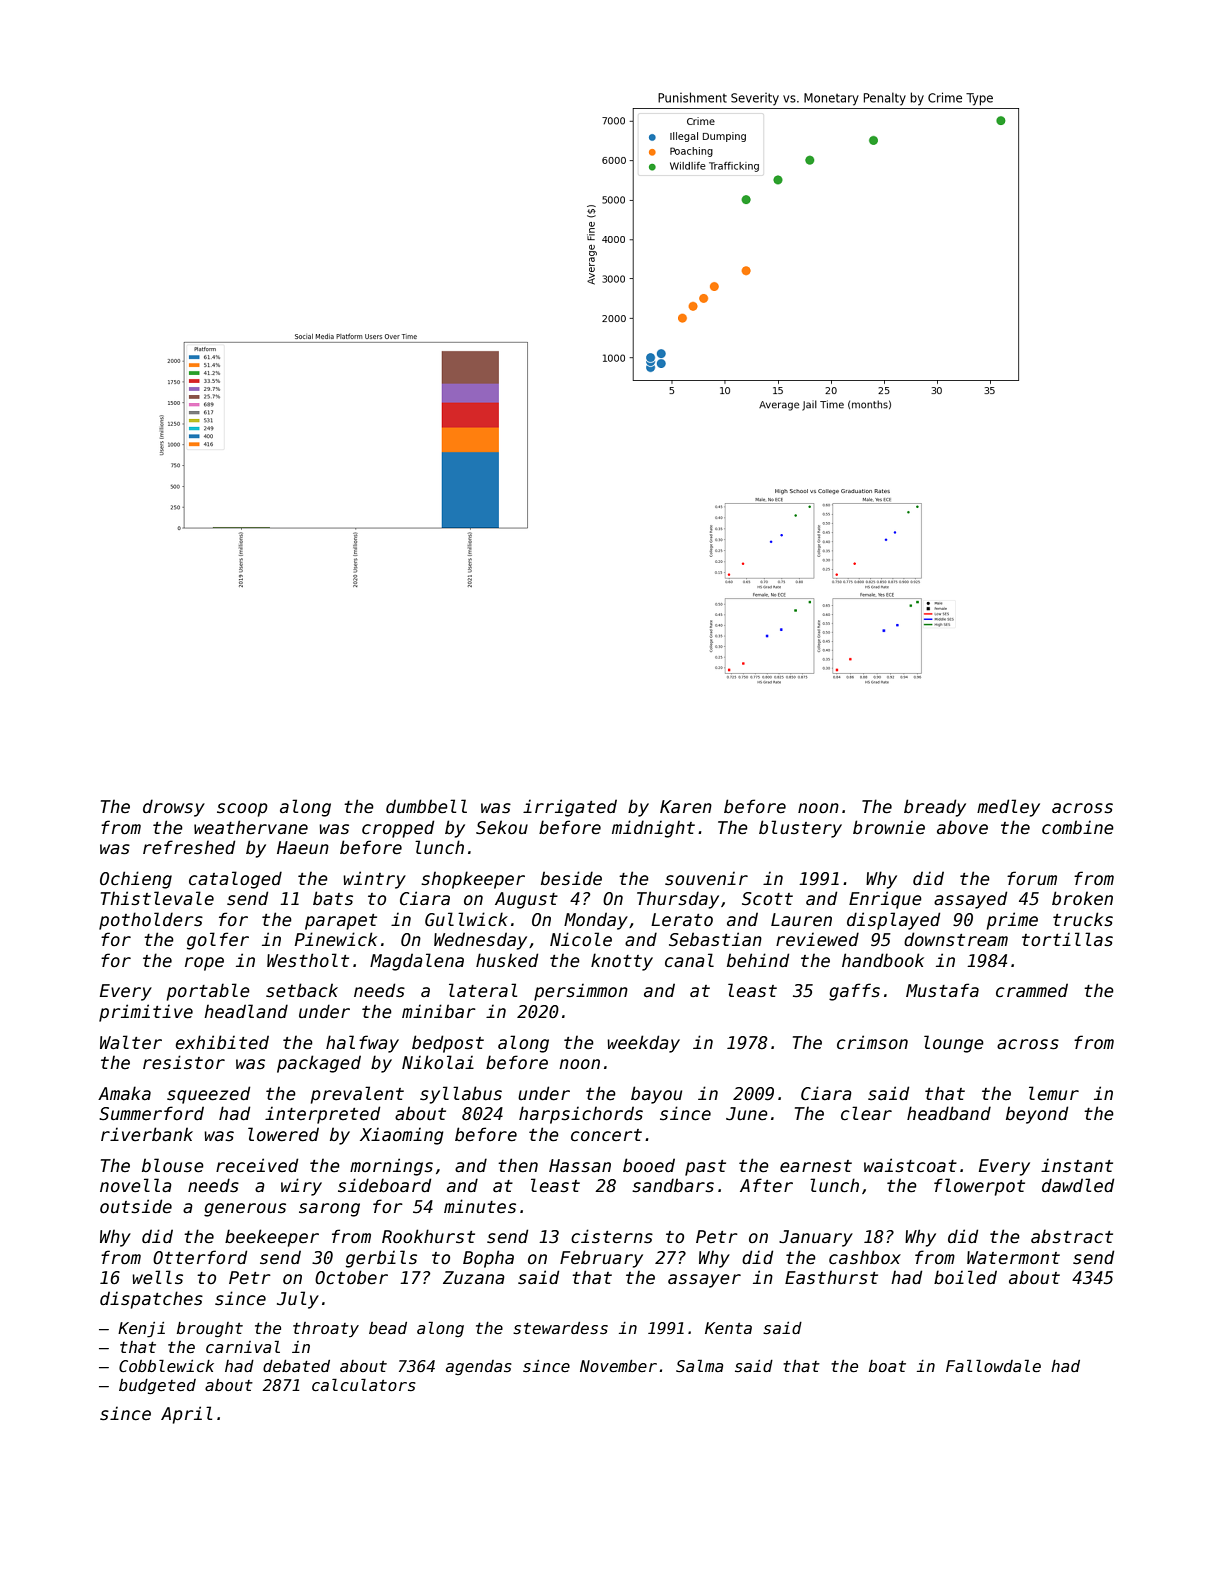 This screenshot has height=1571, width=1214. What do you see at coordinates (326, 1329) in the screenshot?
I see `throaty` at bounding box center [326, 1329].
